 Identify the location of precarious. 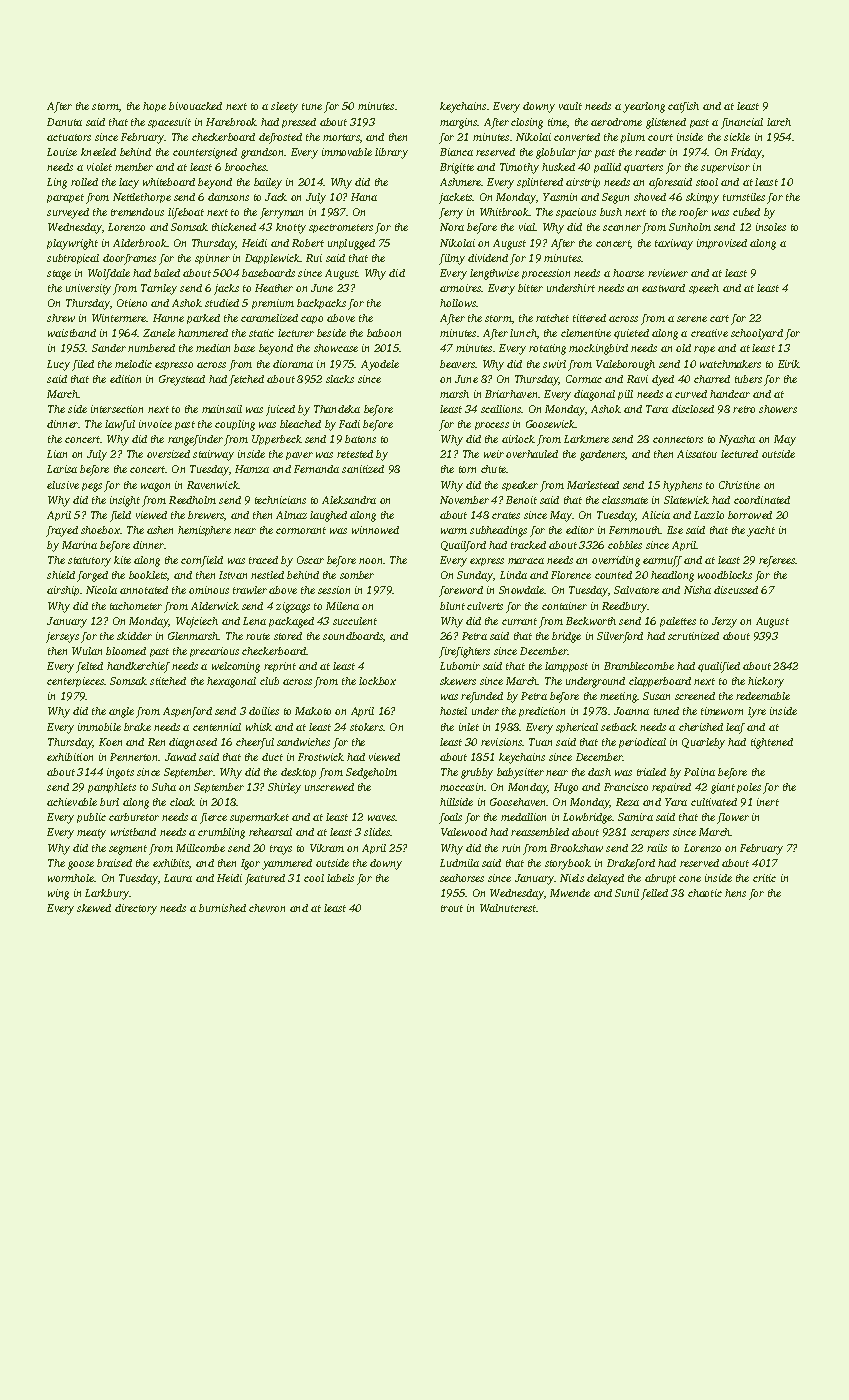
(214, 652).
